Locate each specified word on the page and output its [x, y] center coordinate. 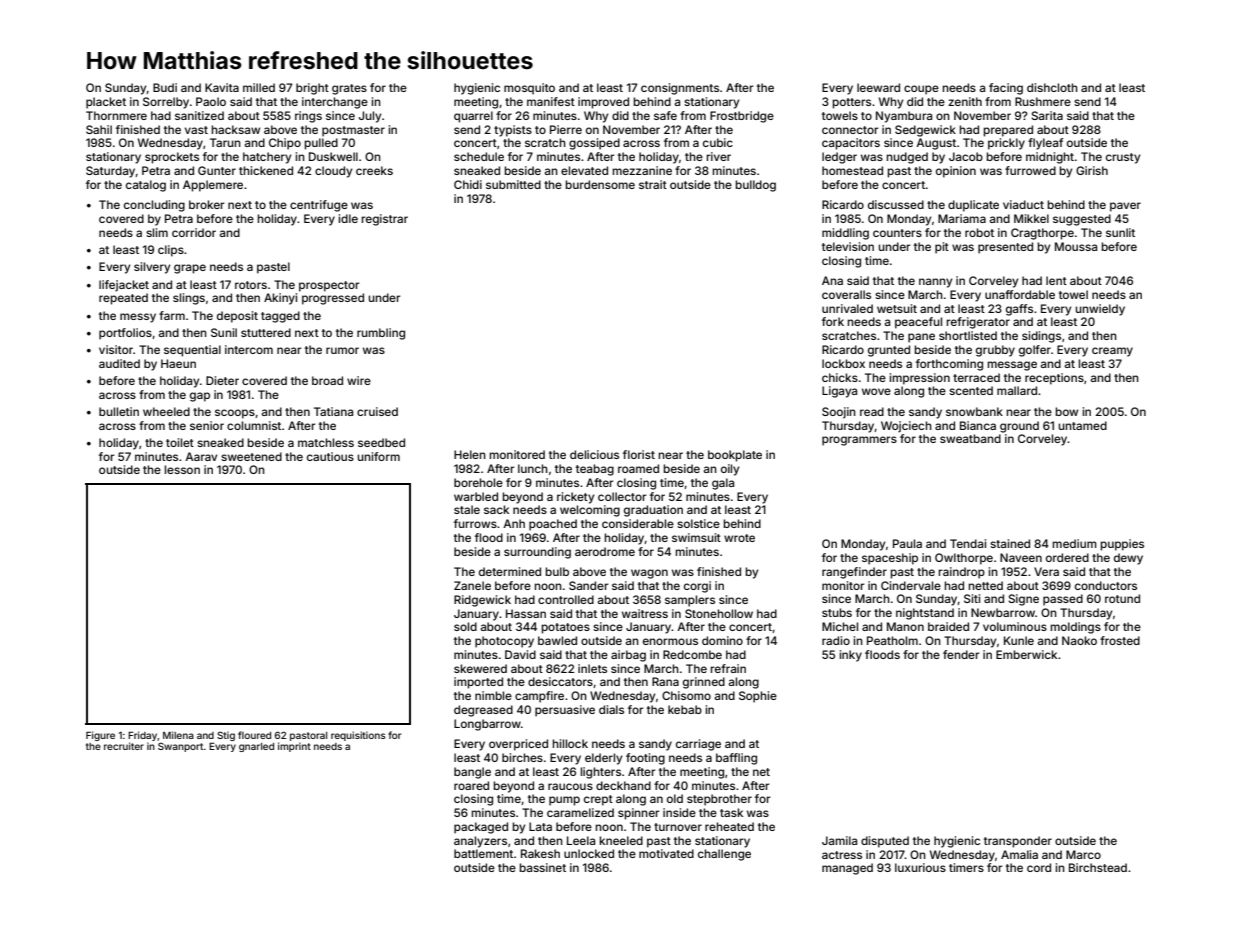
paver [1125, 207]
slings [189, 299]
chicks [840, 377]
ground [1019, 427]
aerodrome [605, 551]
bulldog [755, 186]
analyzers [480, 842]
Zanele [472, 585]
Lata [540, 826]
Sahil [99, 129]
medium [1074, 543]
